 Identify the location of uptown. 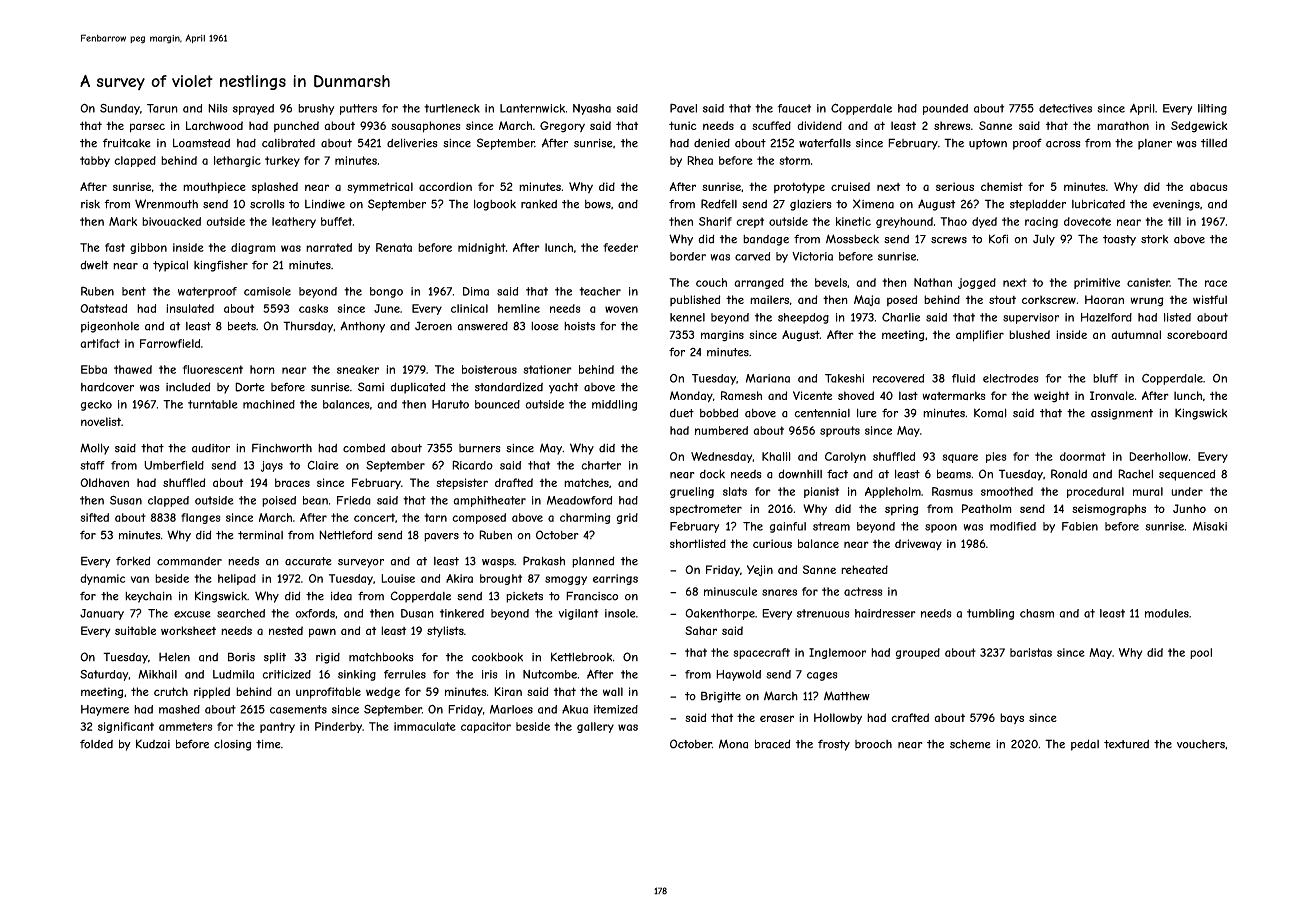
(988, 144).
